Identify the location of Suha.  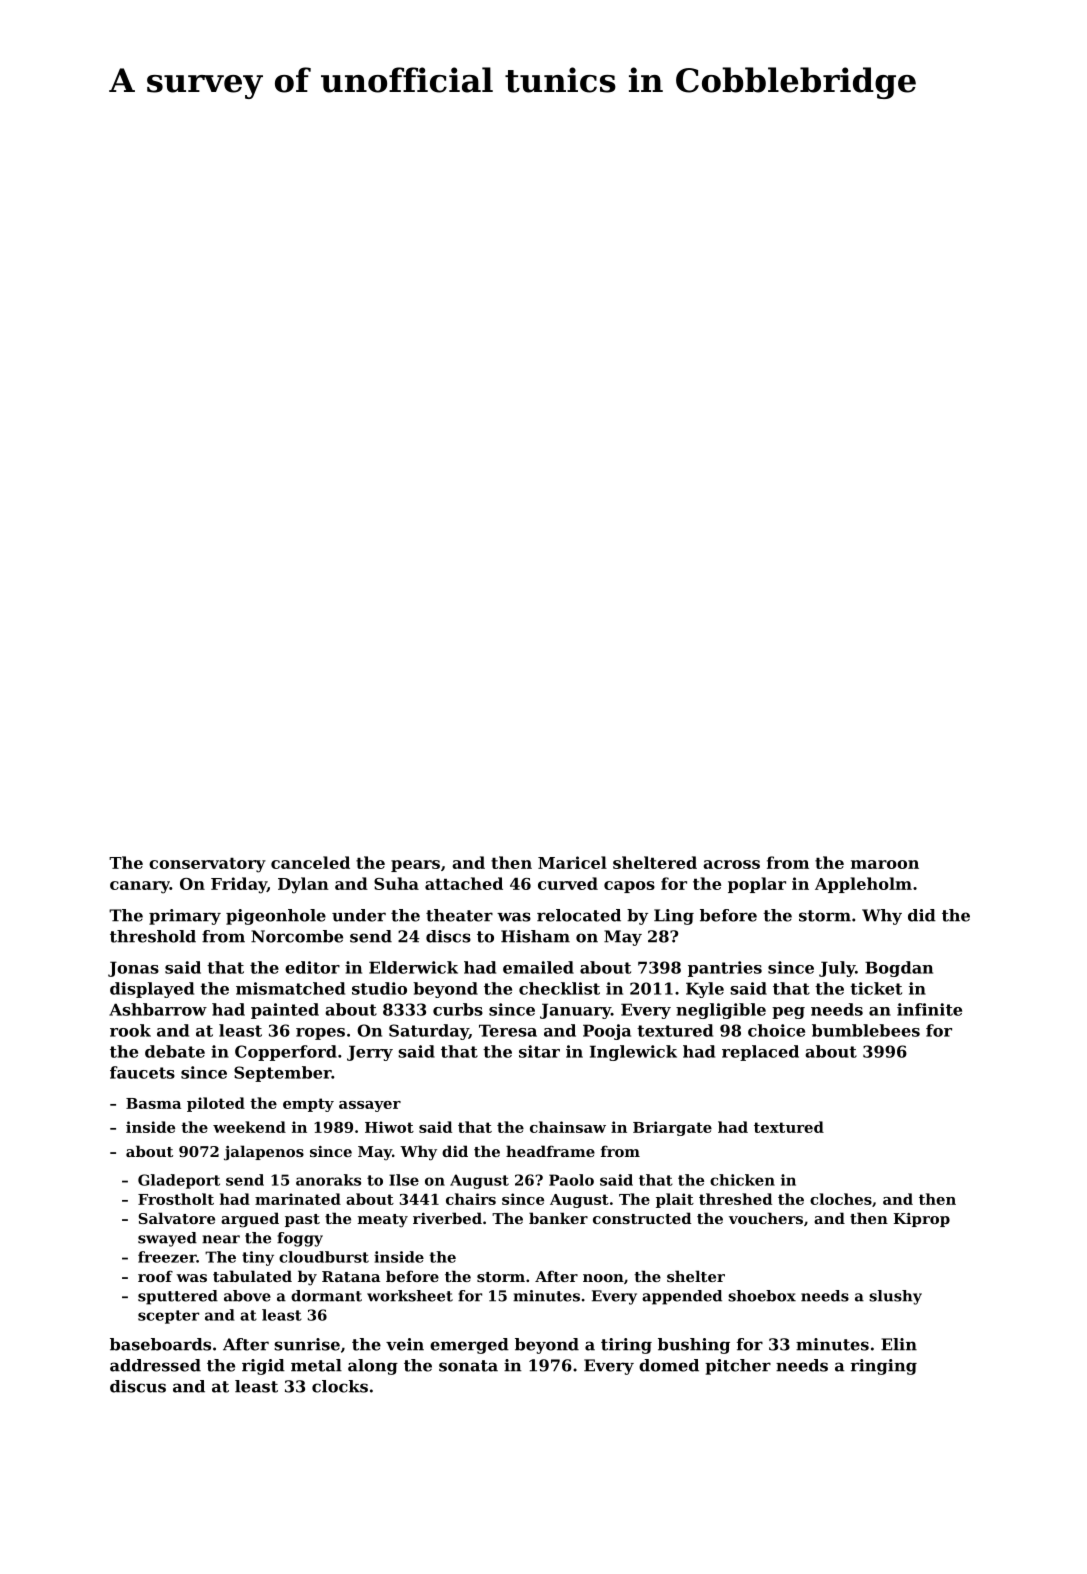
(396, 883).
